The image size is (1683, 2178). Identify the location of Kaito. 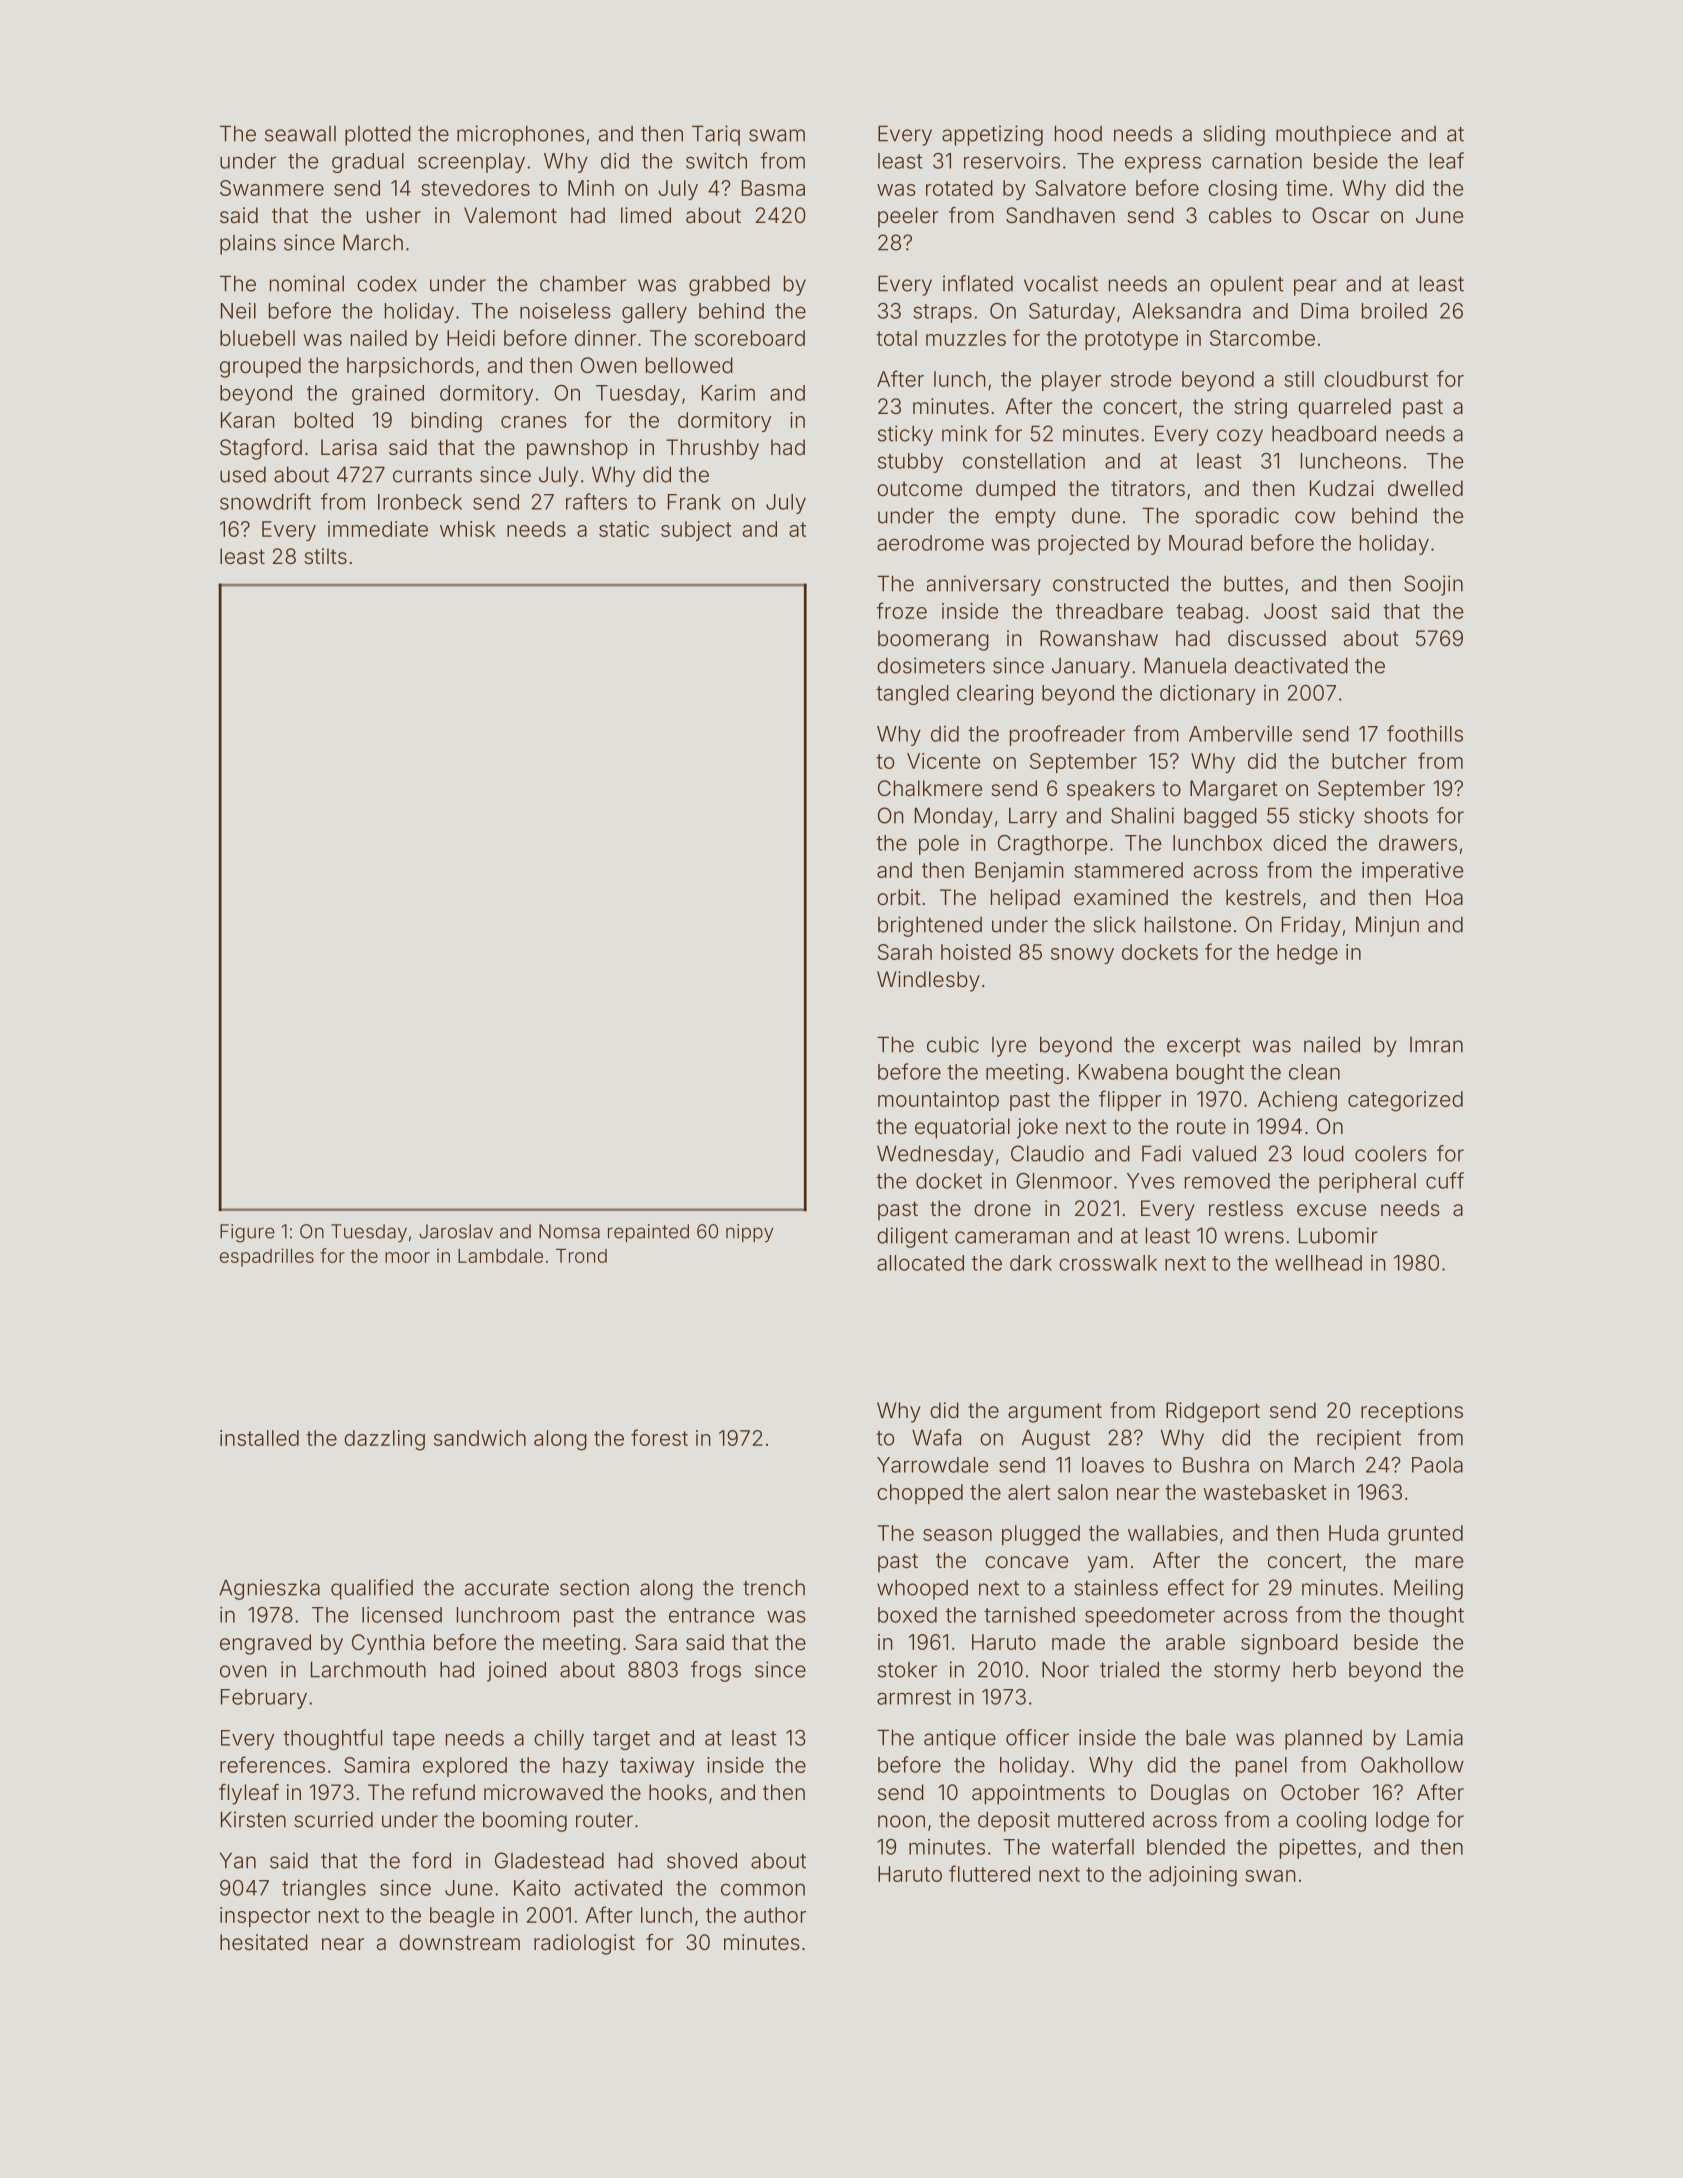
(537, 1888).
